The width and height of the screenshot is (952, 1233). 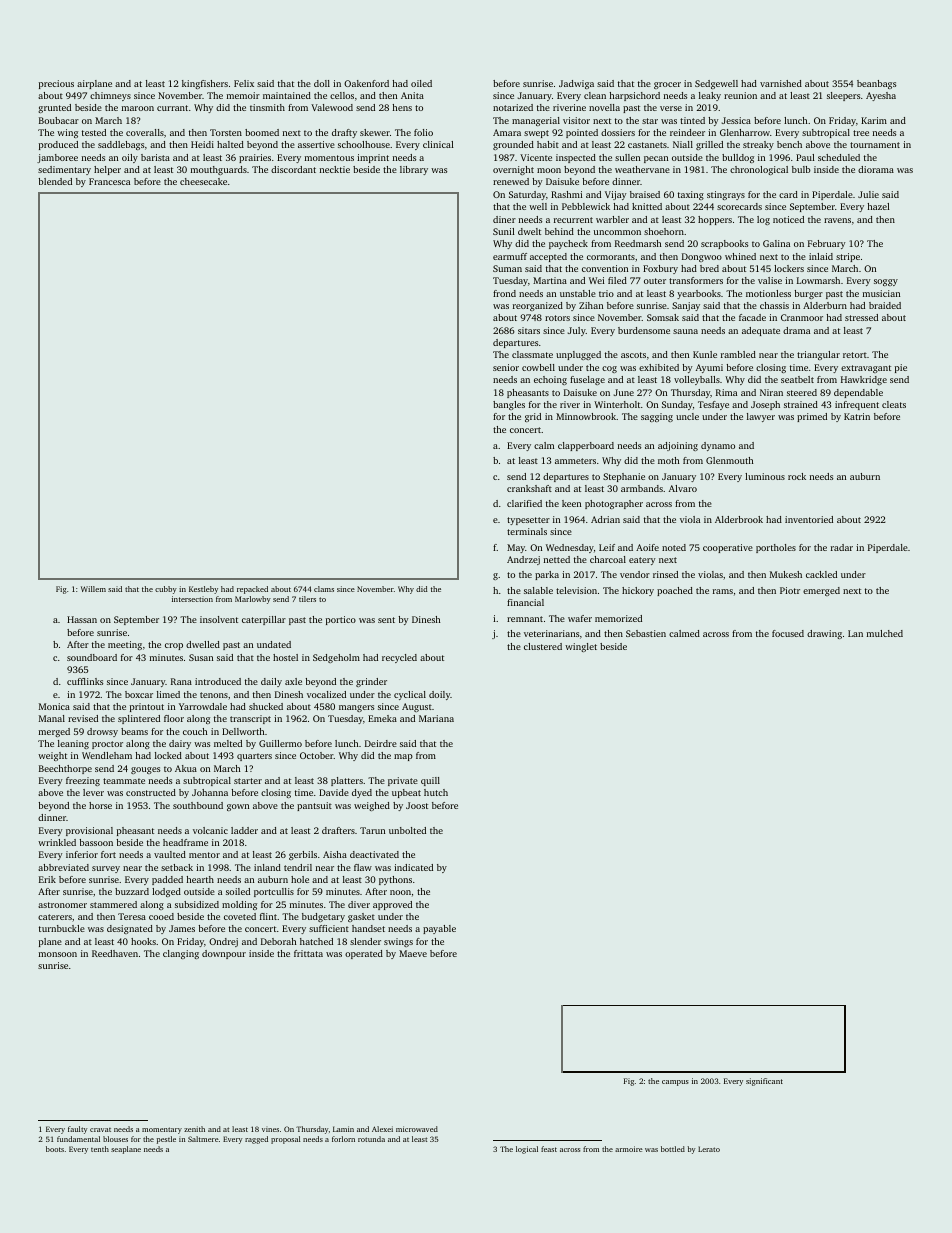 What do you see at coordinates (58, 954) in the screenshot?
I see `monsoon` at bounding box center [58, 954].
